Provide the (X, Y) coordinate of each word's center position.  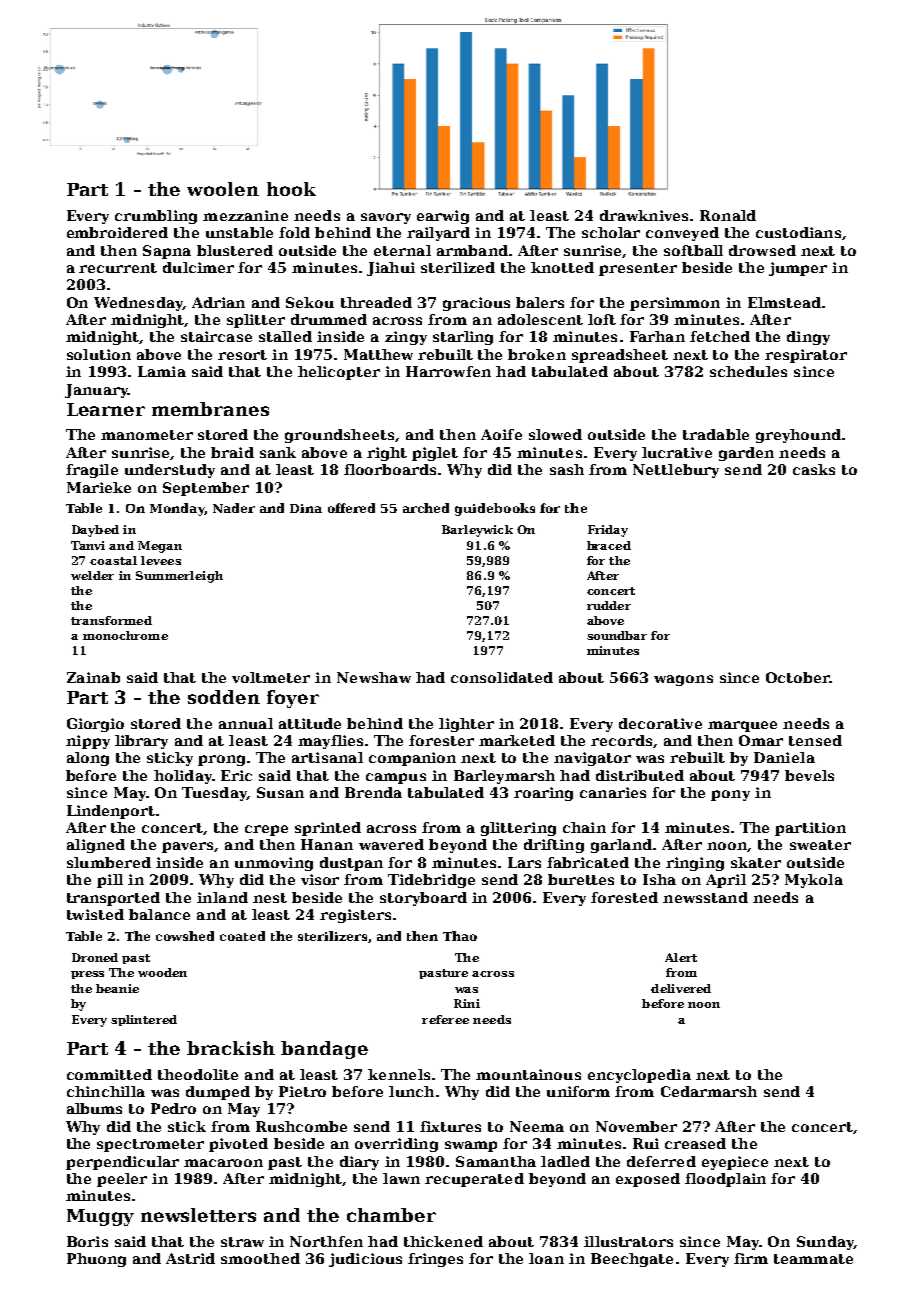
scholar (611, 232)
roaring (543, 794)
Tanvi (88, 545)
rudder (609, 605)
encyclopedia (639, 1076)
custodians (798, 232)
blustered (235, 250)
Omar (761, 740)
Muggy (100, 1217)
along (88, 759)
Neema (537, 1126)
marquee (742, 726)
